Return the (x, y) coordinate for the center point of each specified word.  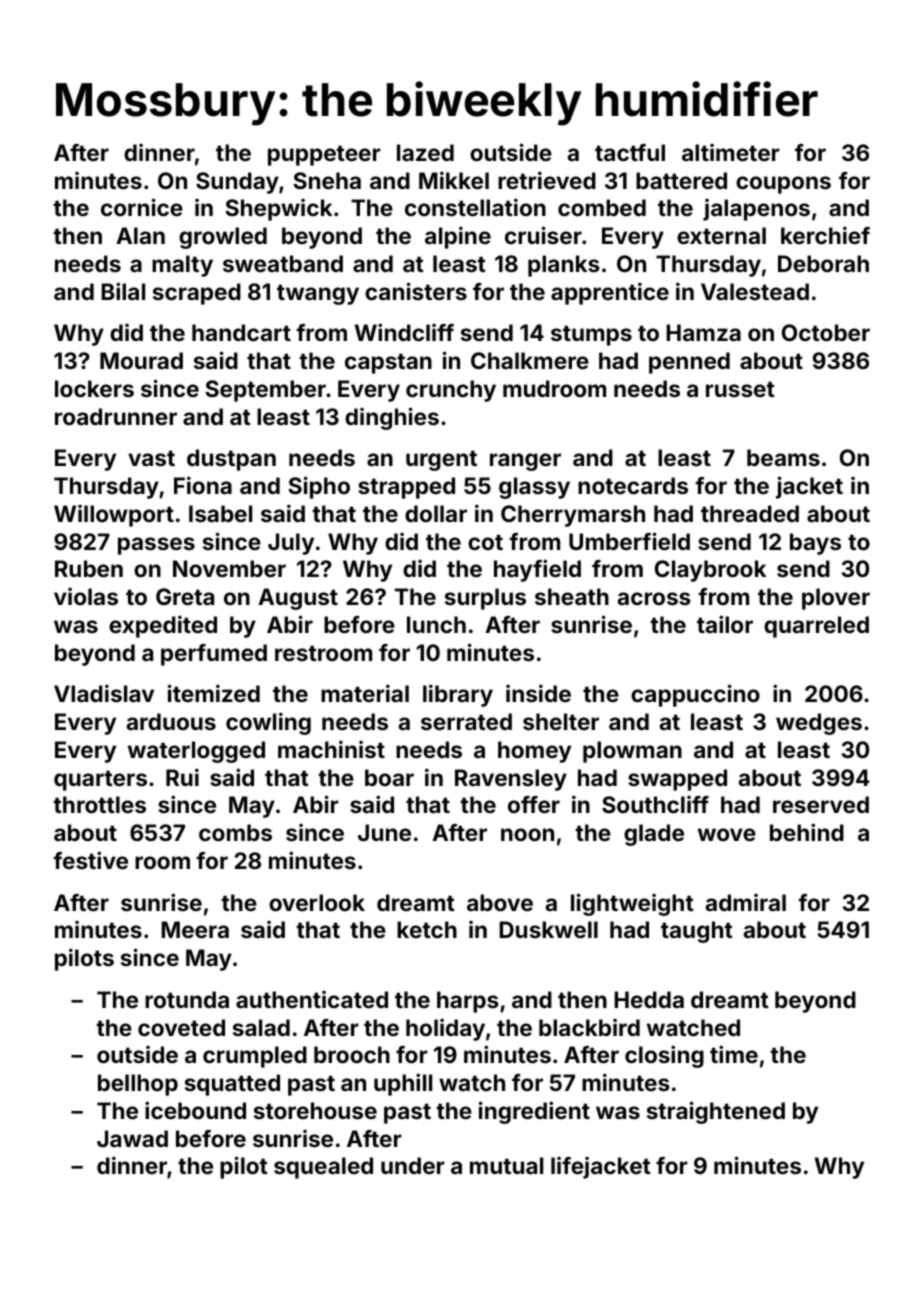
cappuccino (695, 695)
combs (235, 832)
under (413, 1165)
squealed (323, 1168)
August (298, 599)
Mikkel (454, 180)
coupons (783, 185)
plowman (632, 752)
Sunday (237, 183)
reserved (821, 804)
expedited (163, 626)
